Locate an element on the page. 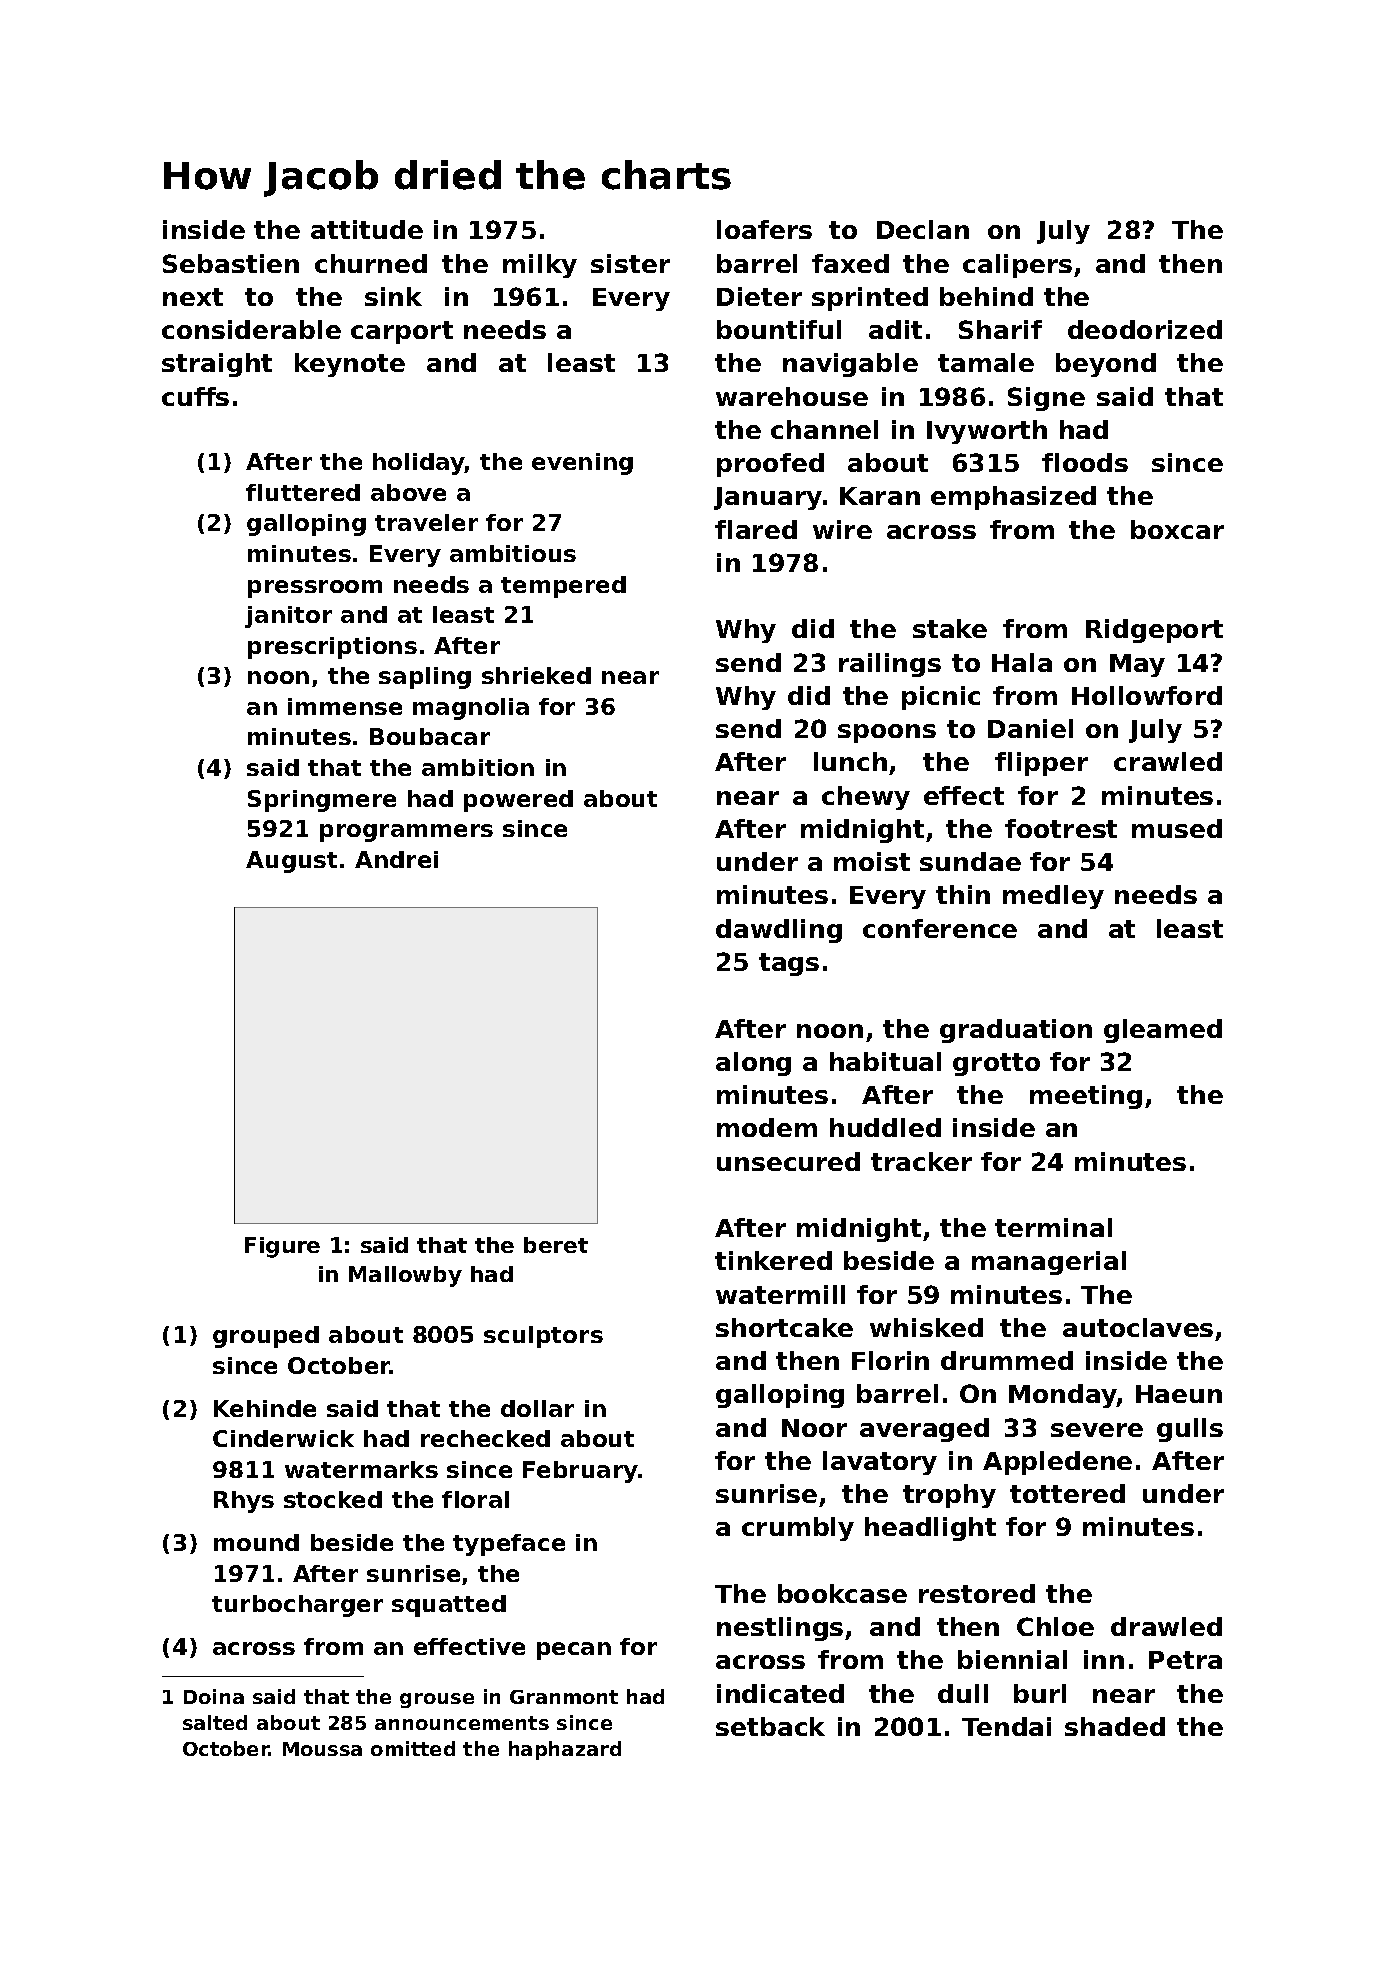 This page has width=1386, height=1969. omitted is located at coordinates (413, 1748).
